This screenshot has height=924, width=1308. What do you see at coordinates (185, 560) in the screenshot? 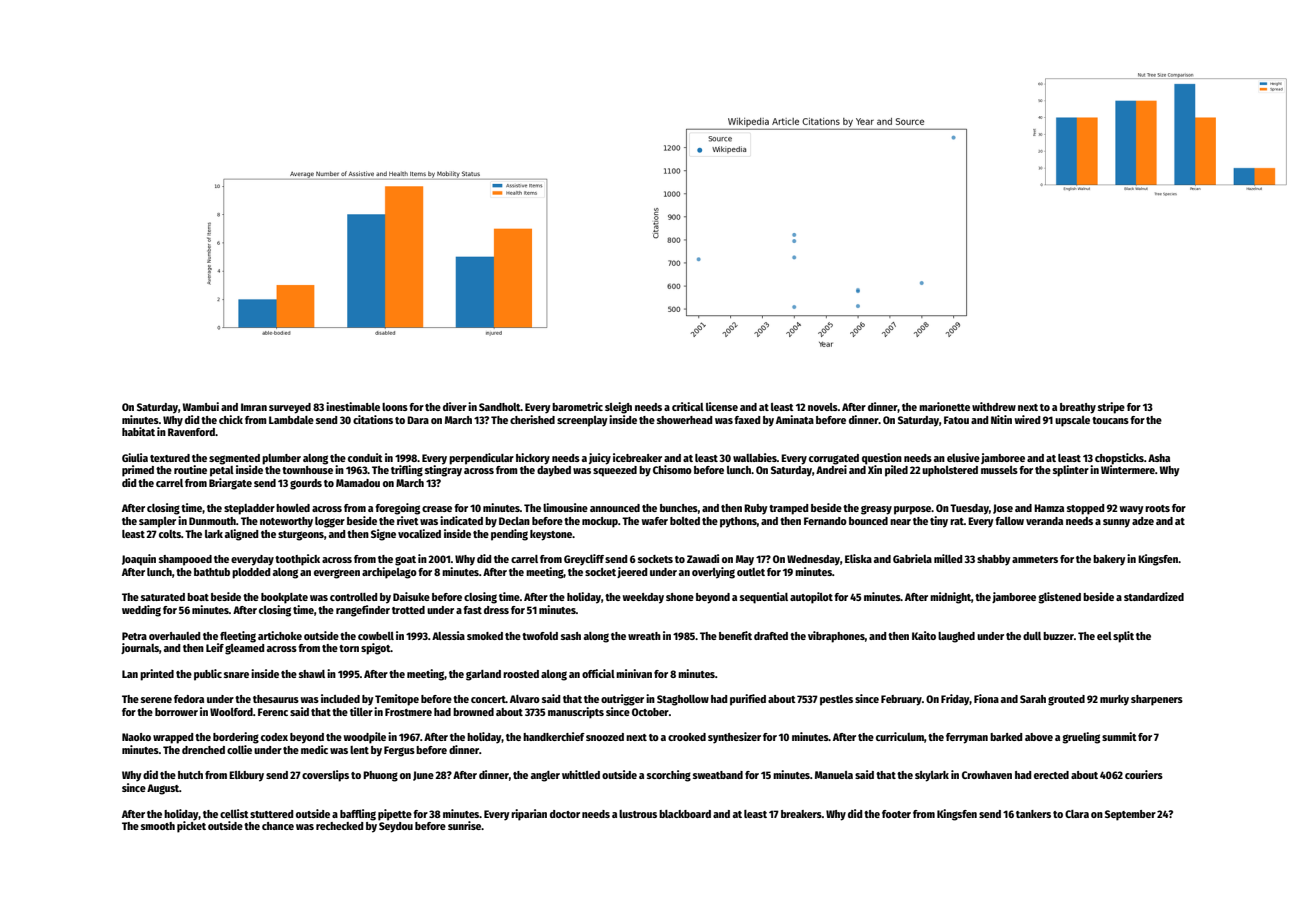
I see `shampooed` at bounding box center [185, 560].
